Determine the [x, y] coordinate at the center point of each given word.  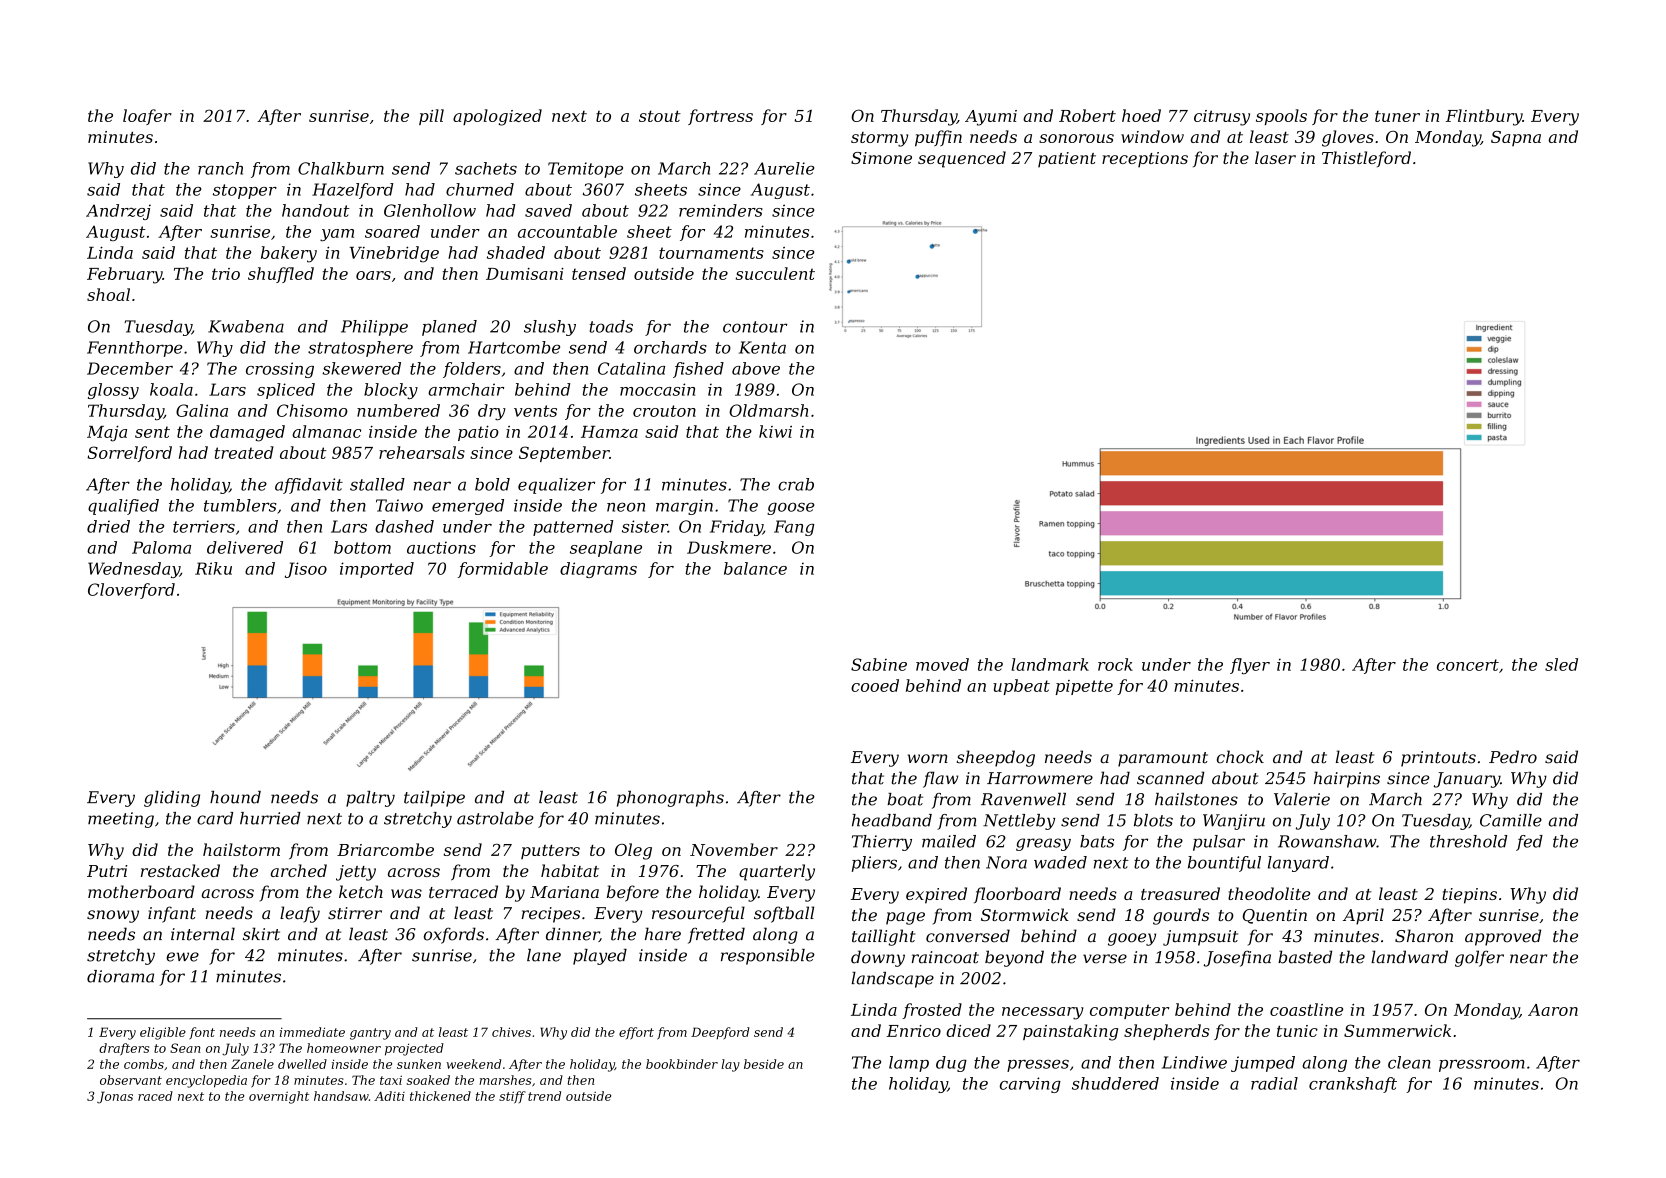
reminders [721, 210]
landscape [892, 980]
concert [1468, 665]
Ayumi [991, 118]
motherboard [141, 891]
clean [1409, 1062]
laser [1275, 157]
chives [511, 1032]
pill [431, 117]
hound [235, 797]
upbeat [1021, 687]
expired [936, 895]
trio [226, 274]
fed [1529, 843]
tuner [1397, 116]
